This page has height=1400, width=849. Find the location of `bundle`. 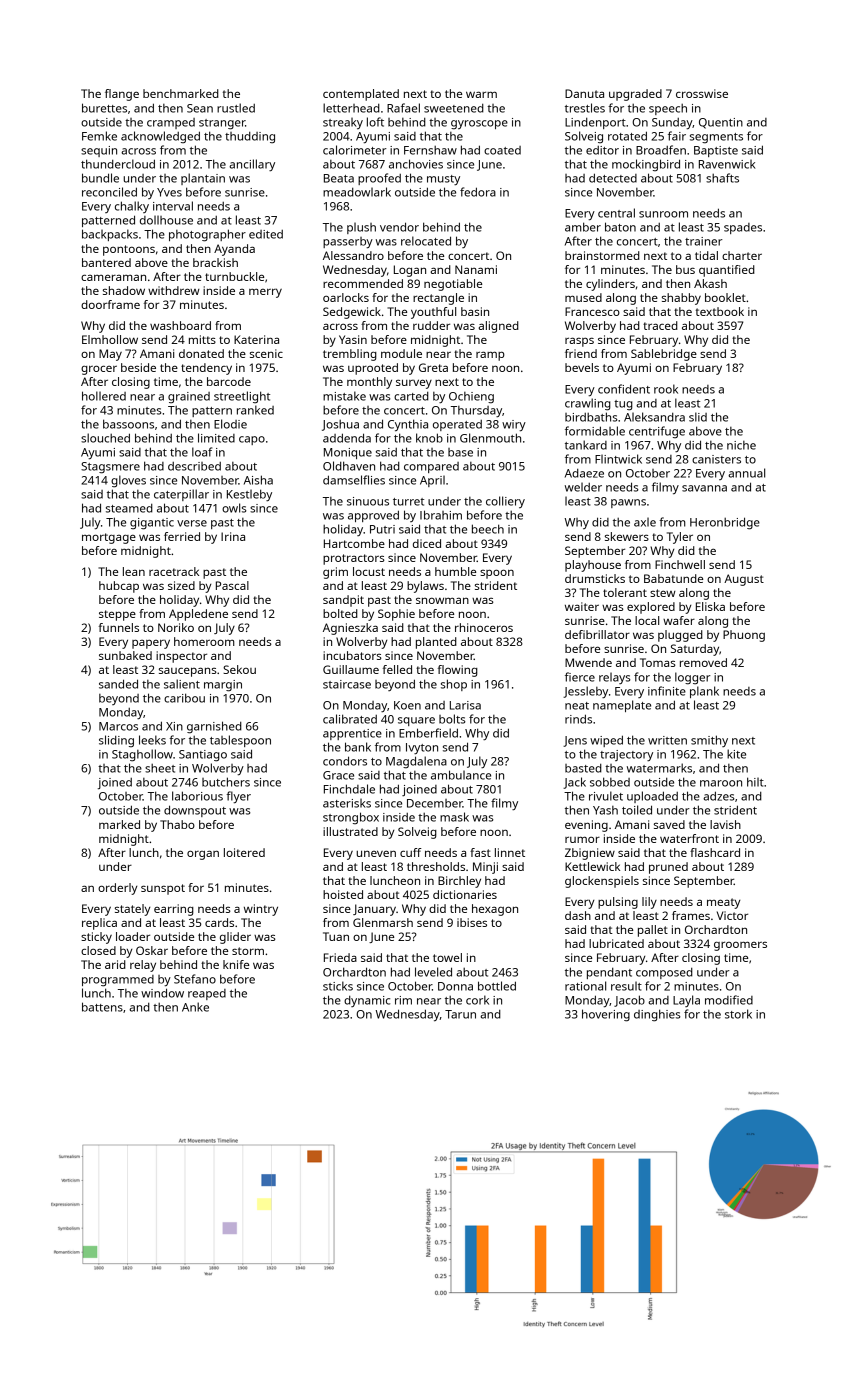

bundle is located at coordinates (100, 178).
